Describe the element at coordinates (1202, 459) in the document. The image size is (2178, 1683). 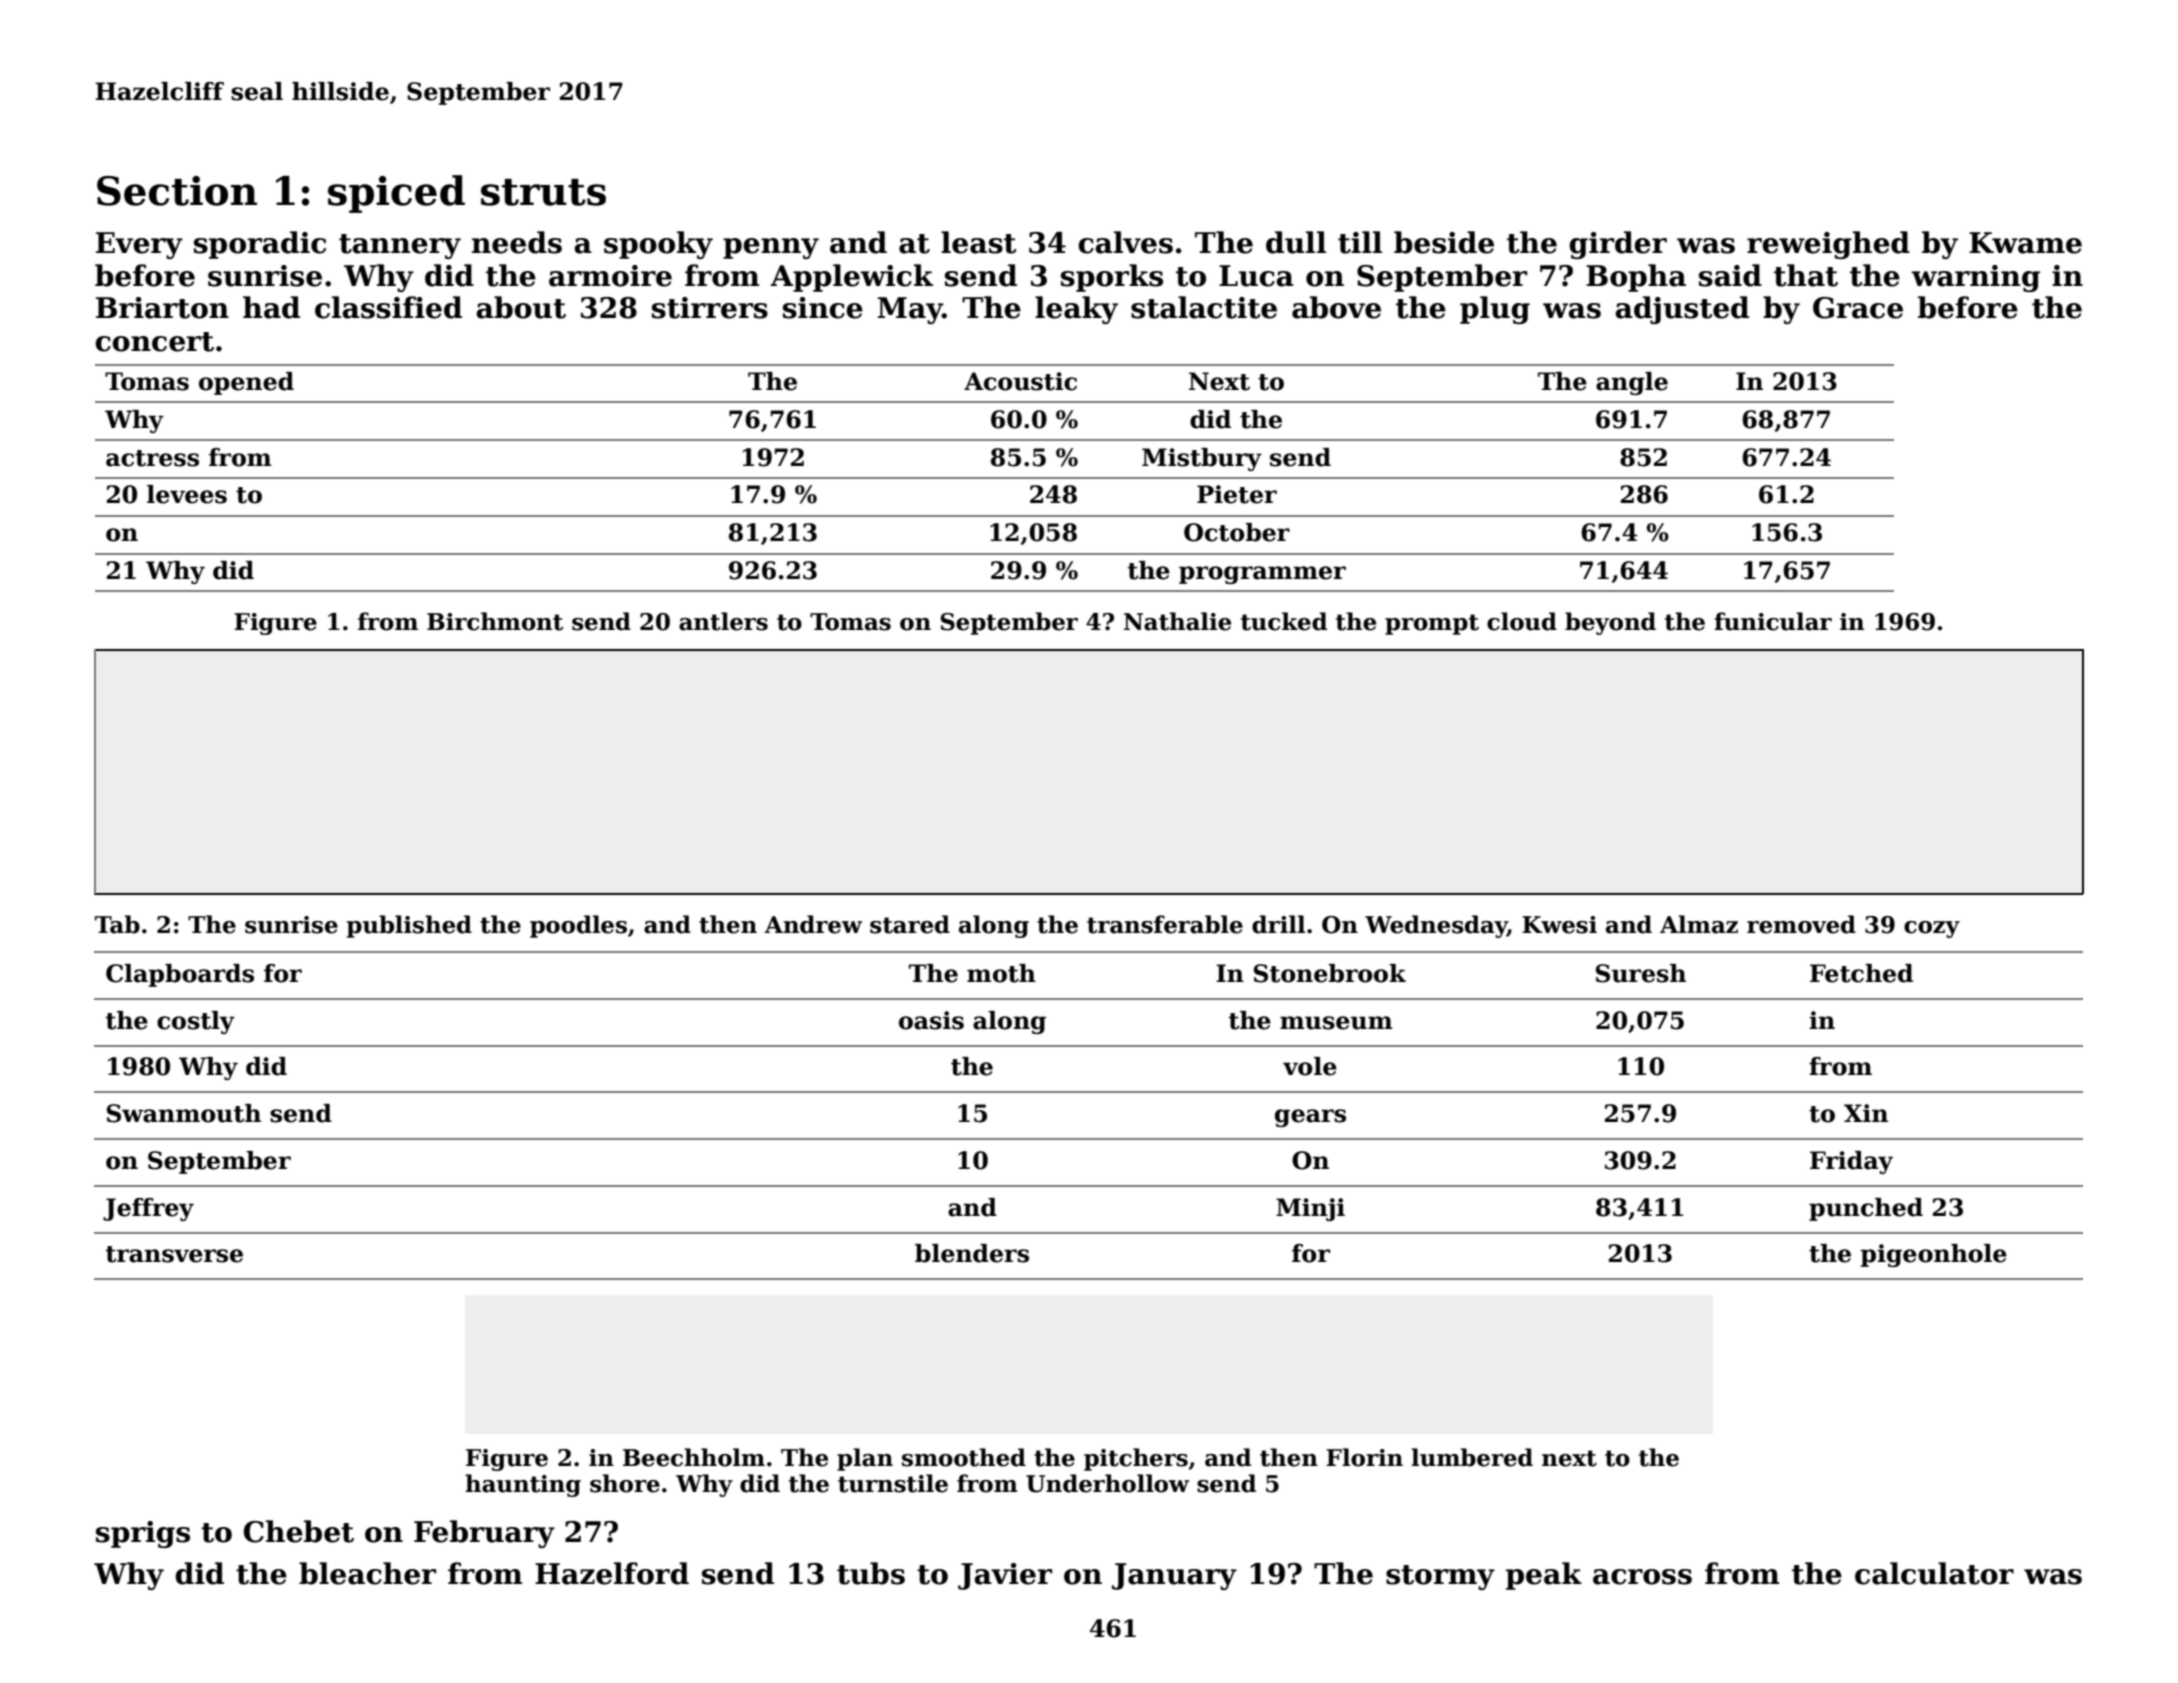
I see `Mistbury` at that location.
